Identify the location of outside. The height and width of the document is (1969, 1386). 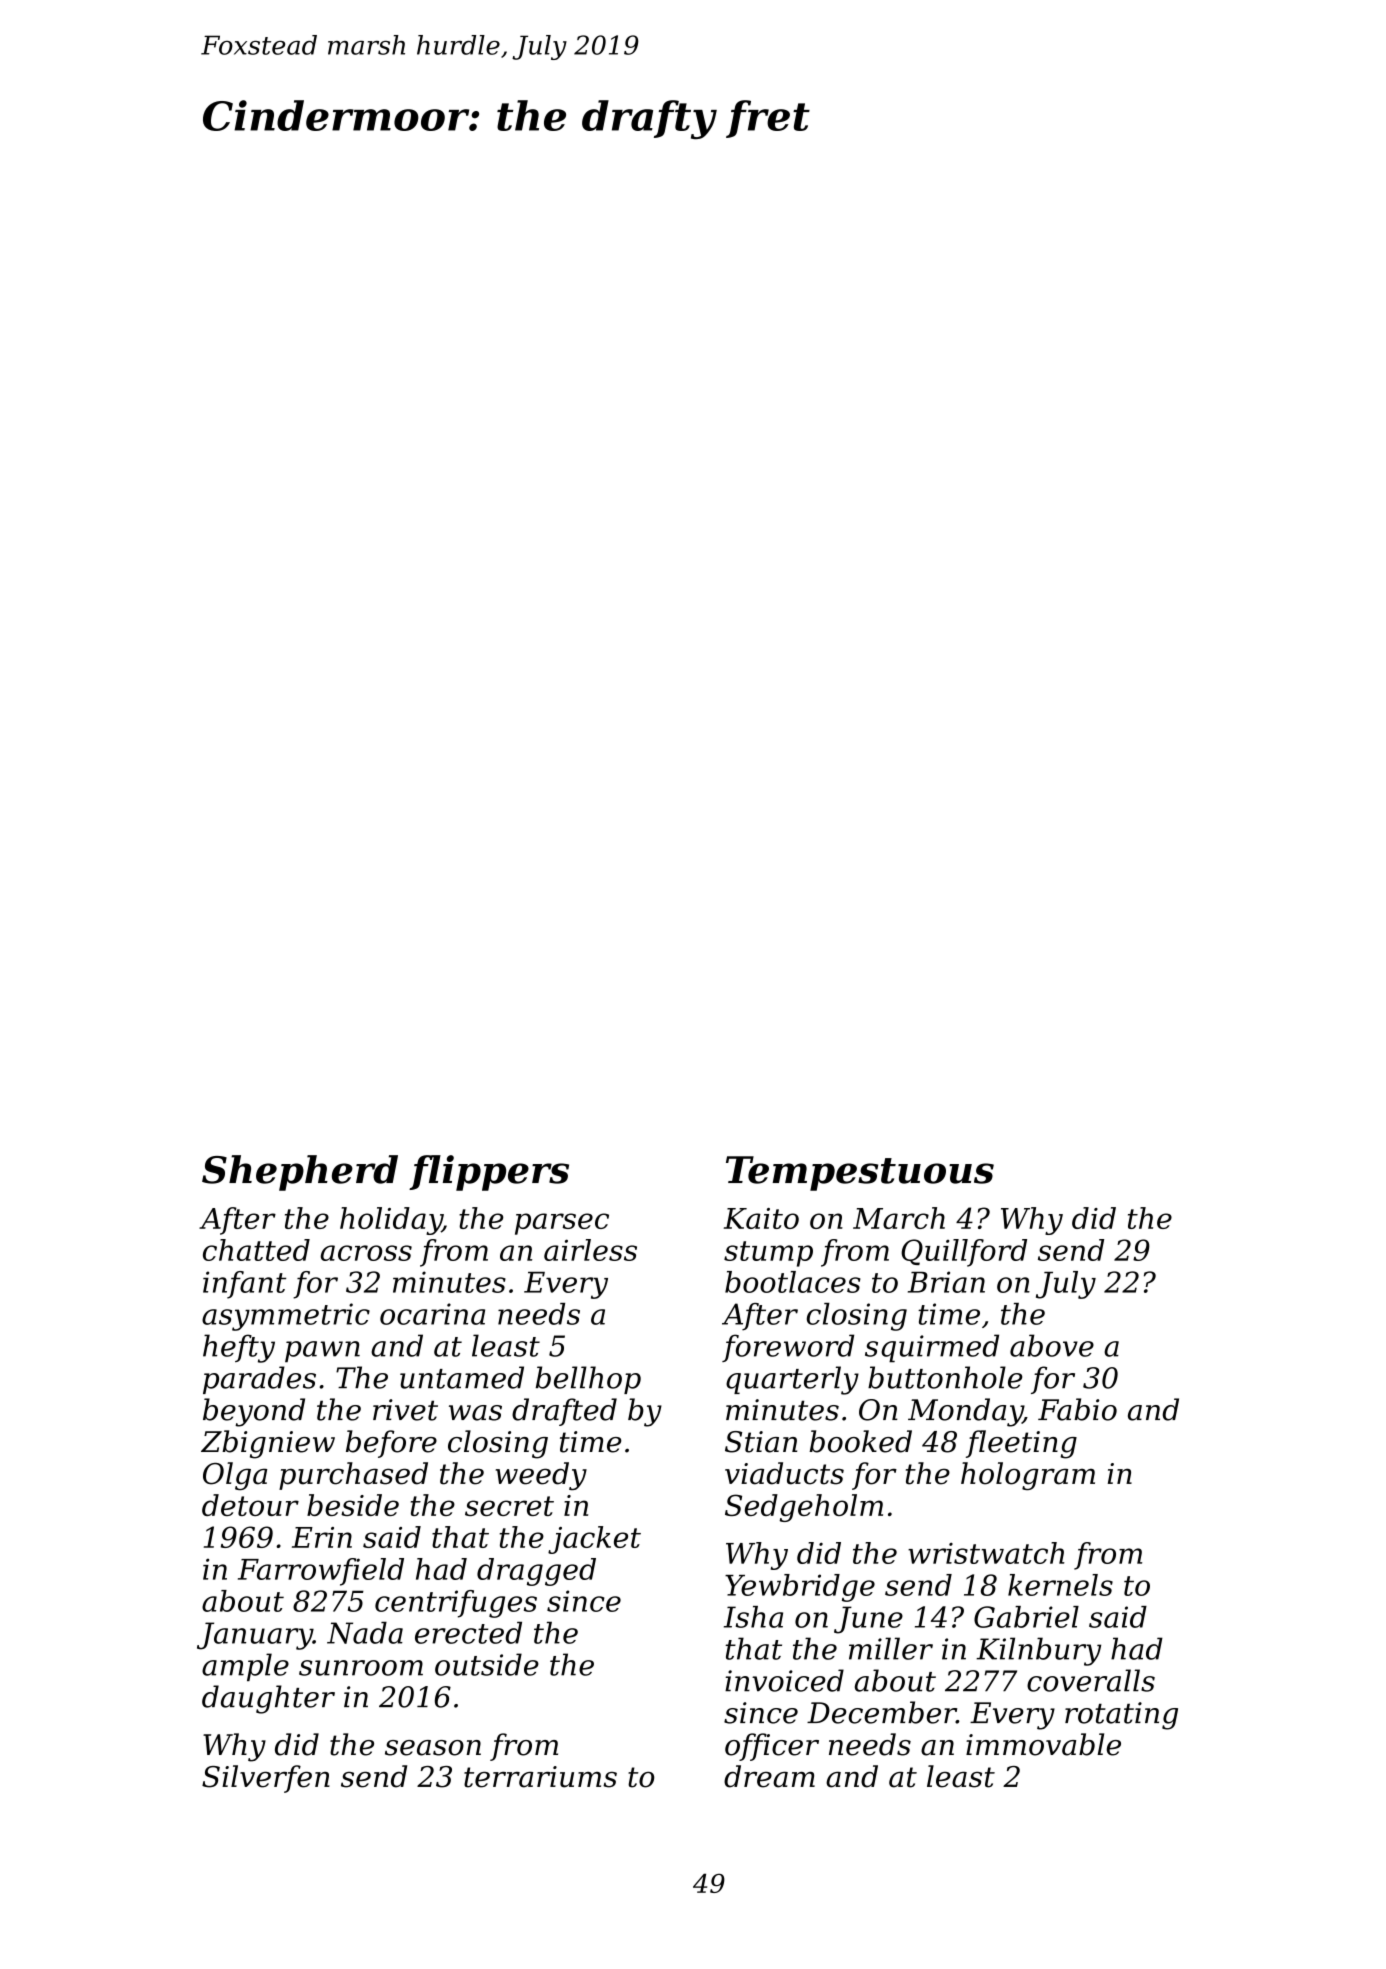
(487, 1664).
